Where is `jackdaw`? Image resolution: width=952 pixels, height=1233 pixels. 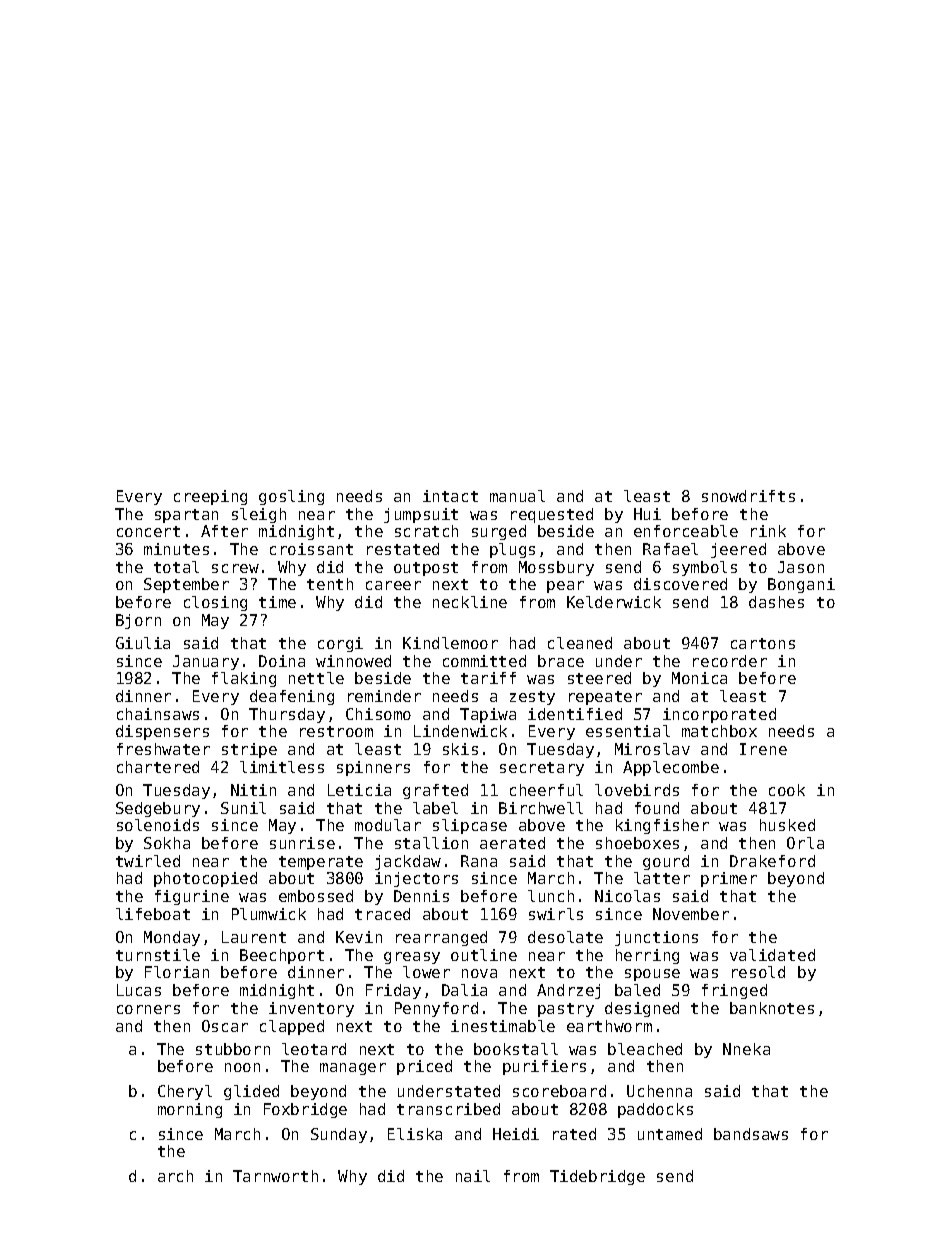 jackdaw is located at coordinates (408, 862).
